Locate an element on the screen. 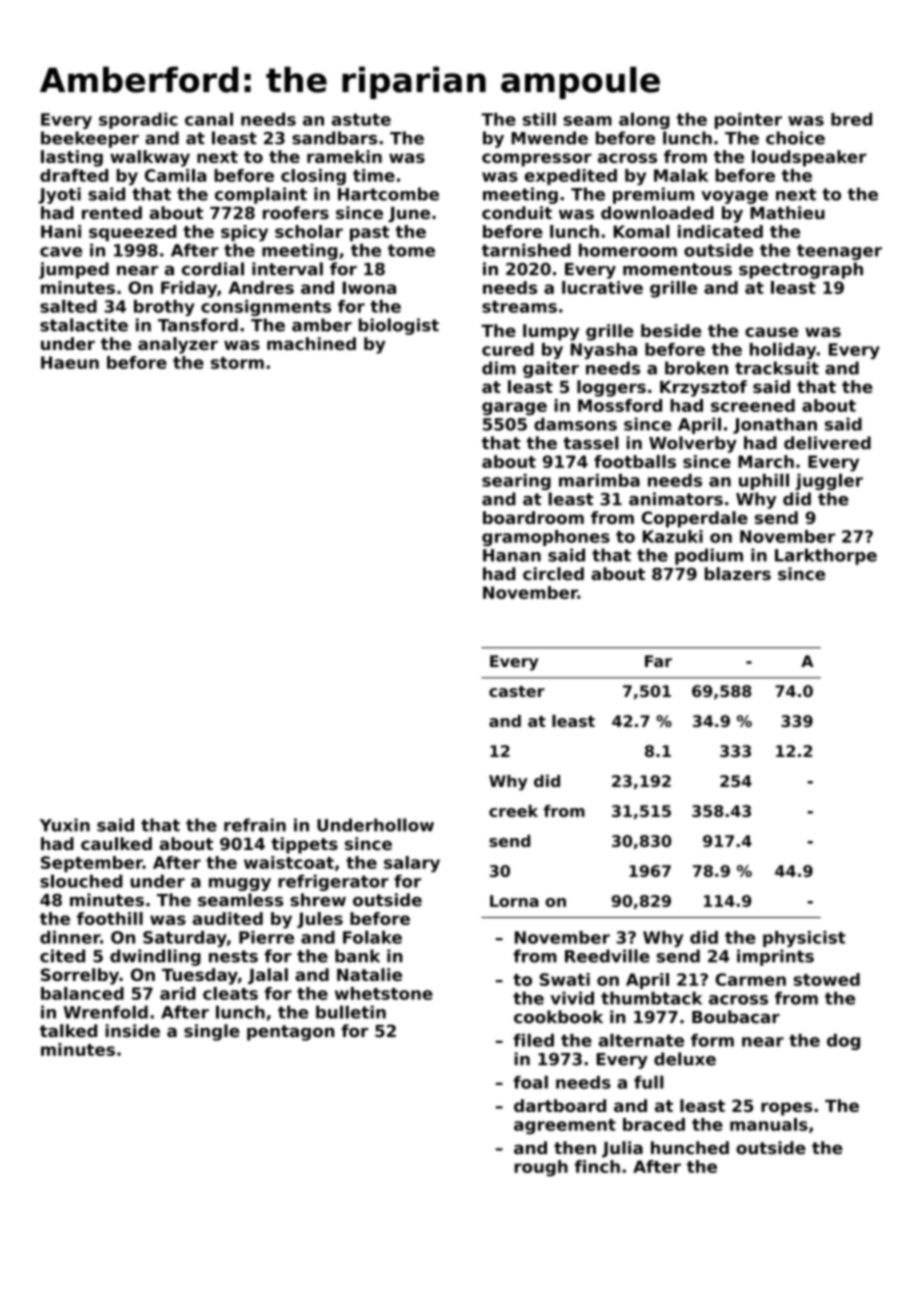 This screenshot has height=1308, width=924. still is located at coordinates (539, 119).
